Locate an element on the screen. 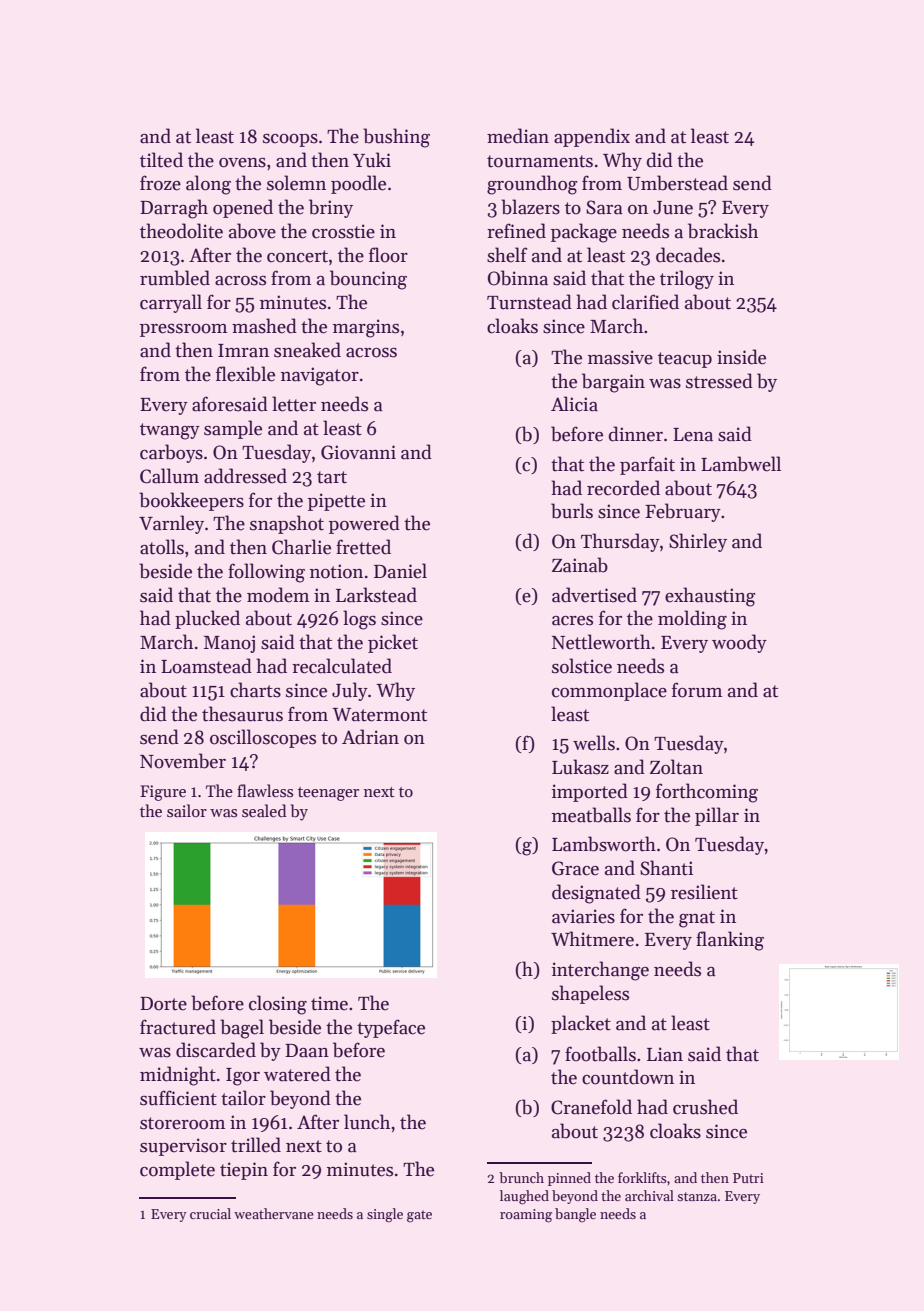  forum is located at coordinates (697, 690).
